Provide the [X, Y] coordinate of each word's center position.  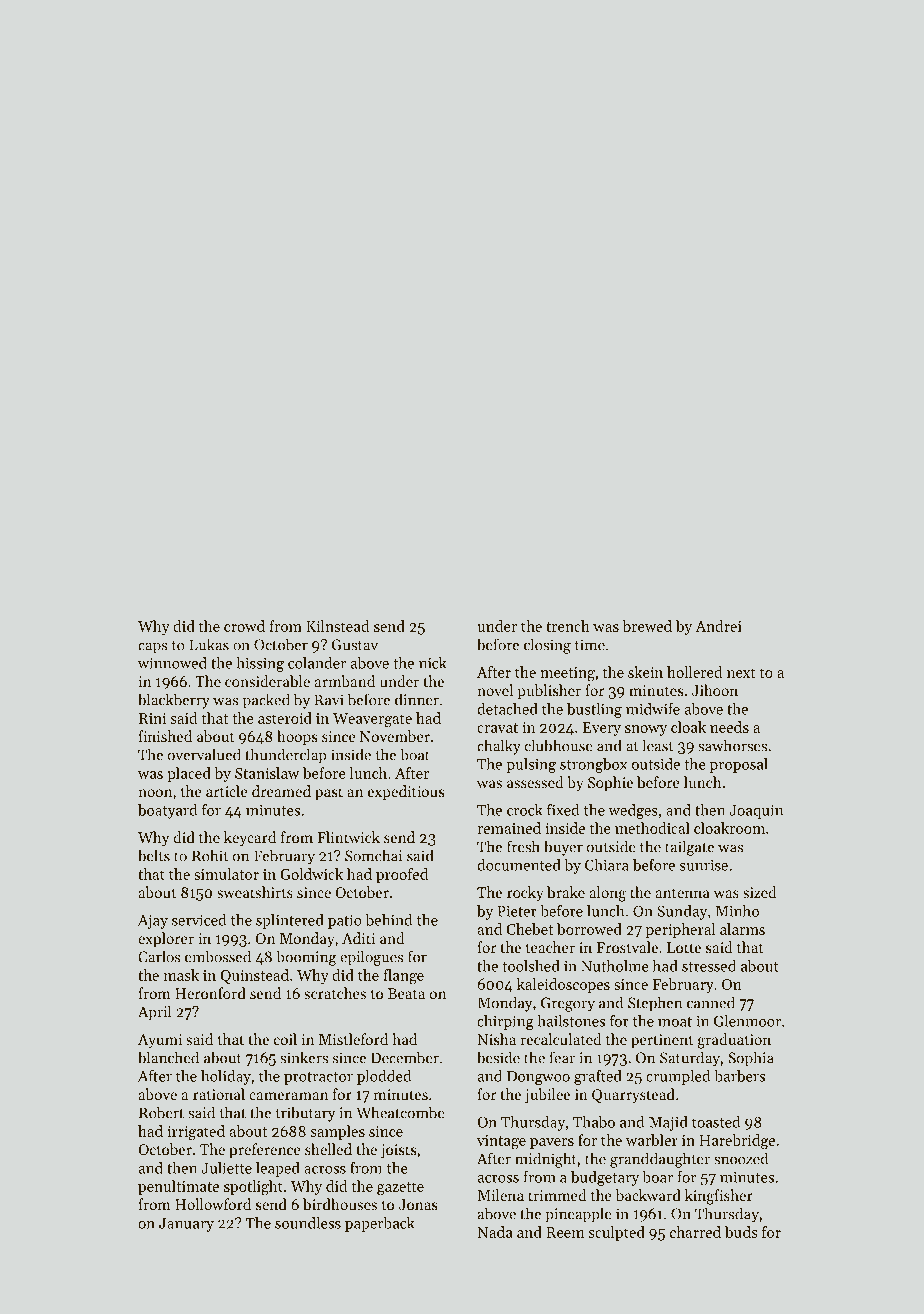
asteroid [285, 718]
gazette [400, 1189]
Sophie [610, 783]
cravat [497, 728]
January [186, 1225]
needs [729, 727]
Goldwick [311, 874]
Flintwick [348, 837]
